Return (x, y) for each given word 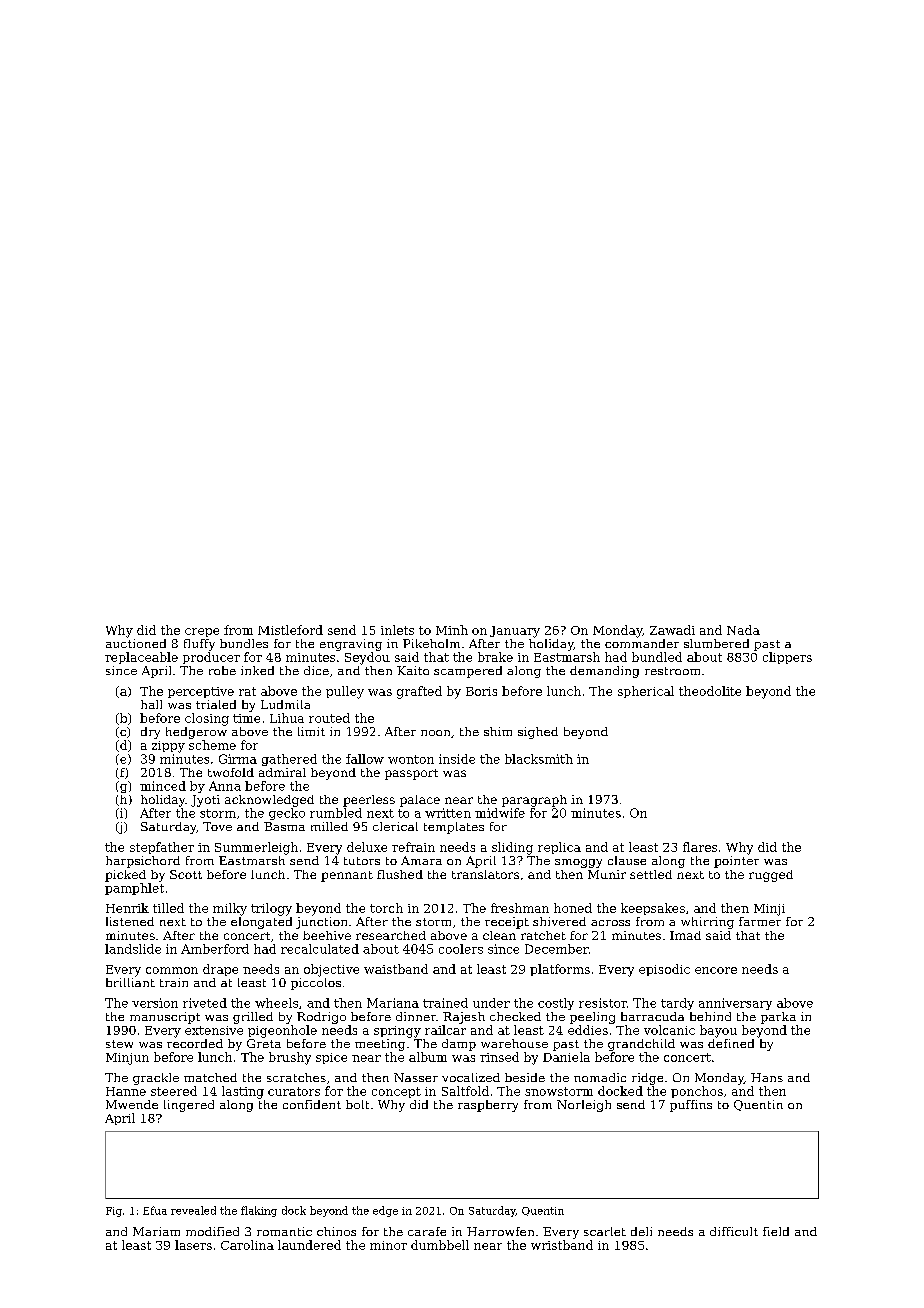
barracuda (652, 1016)
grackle (156, 1079)
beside (525, 1077)
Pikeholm (431, 643)
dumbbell (440, 1245)
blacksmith (539, 759)
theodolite (710, 691)
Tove (217, 826)
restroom (672, 671)
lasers (193, 1245)
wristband (562, 1245)
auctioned (136, 643)
